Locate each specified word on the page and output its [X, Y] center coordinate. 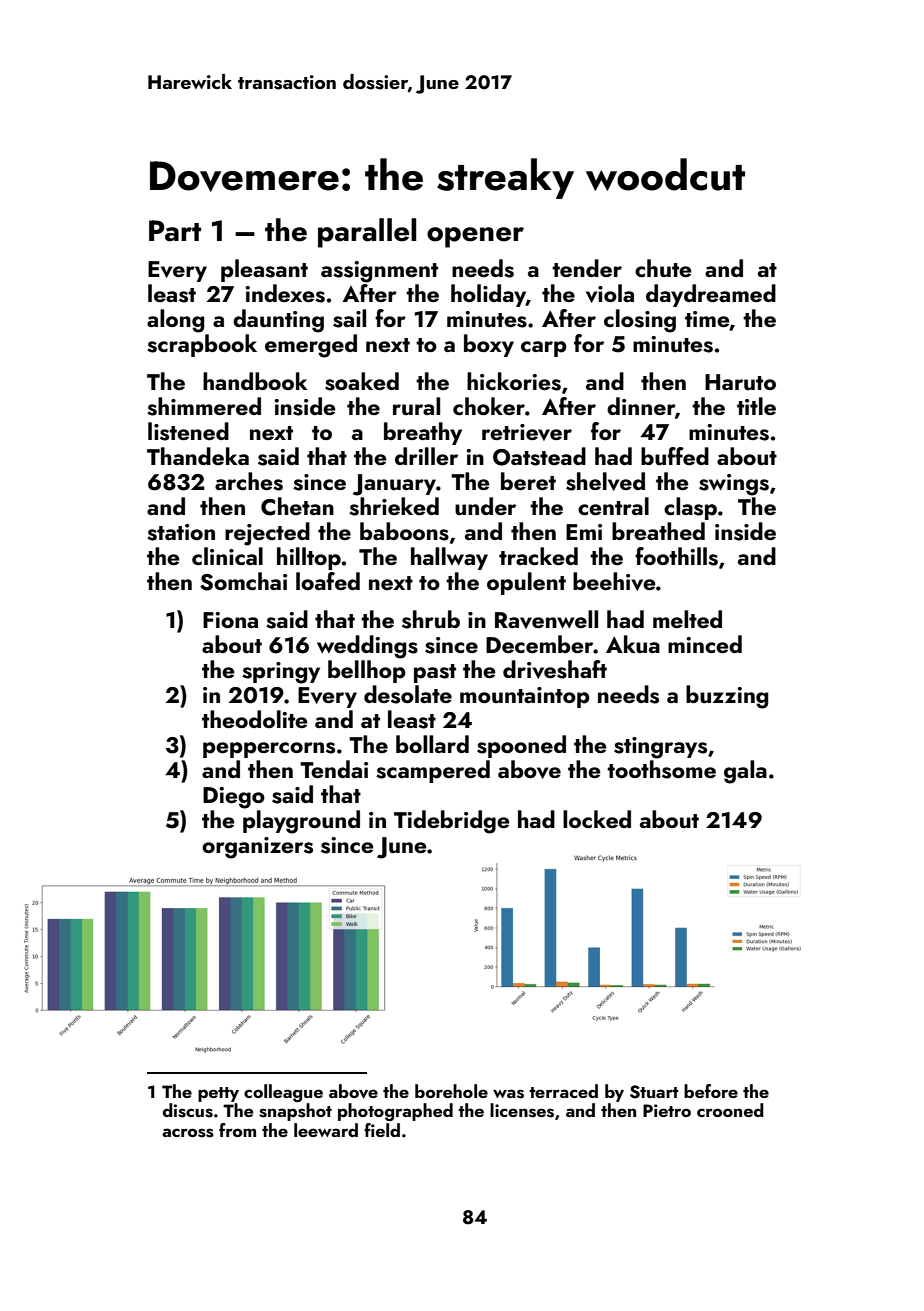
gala [745, 772]
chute [663, 268]
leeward [326, 1130]
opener [475, 237]
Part [175, 231]
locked [597, 819]
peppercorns [269, 750]
